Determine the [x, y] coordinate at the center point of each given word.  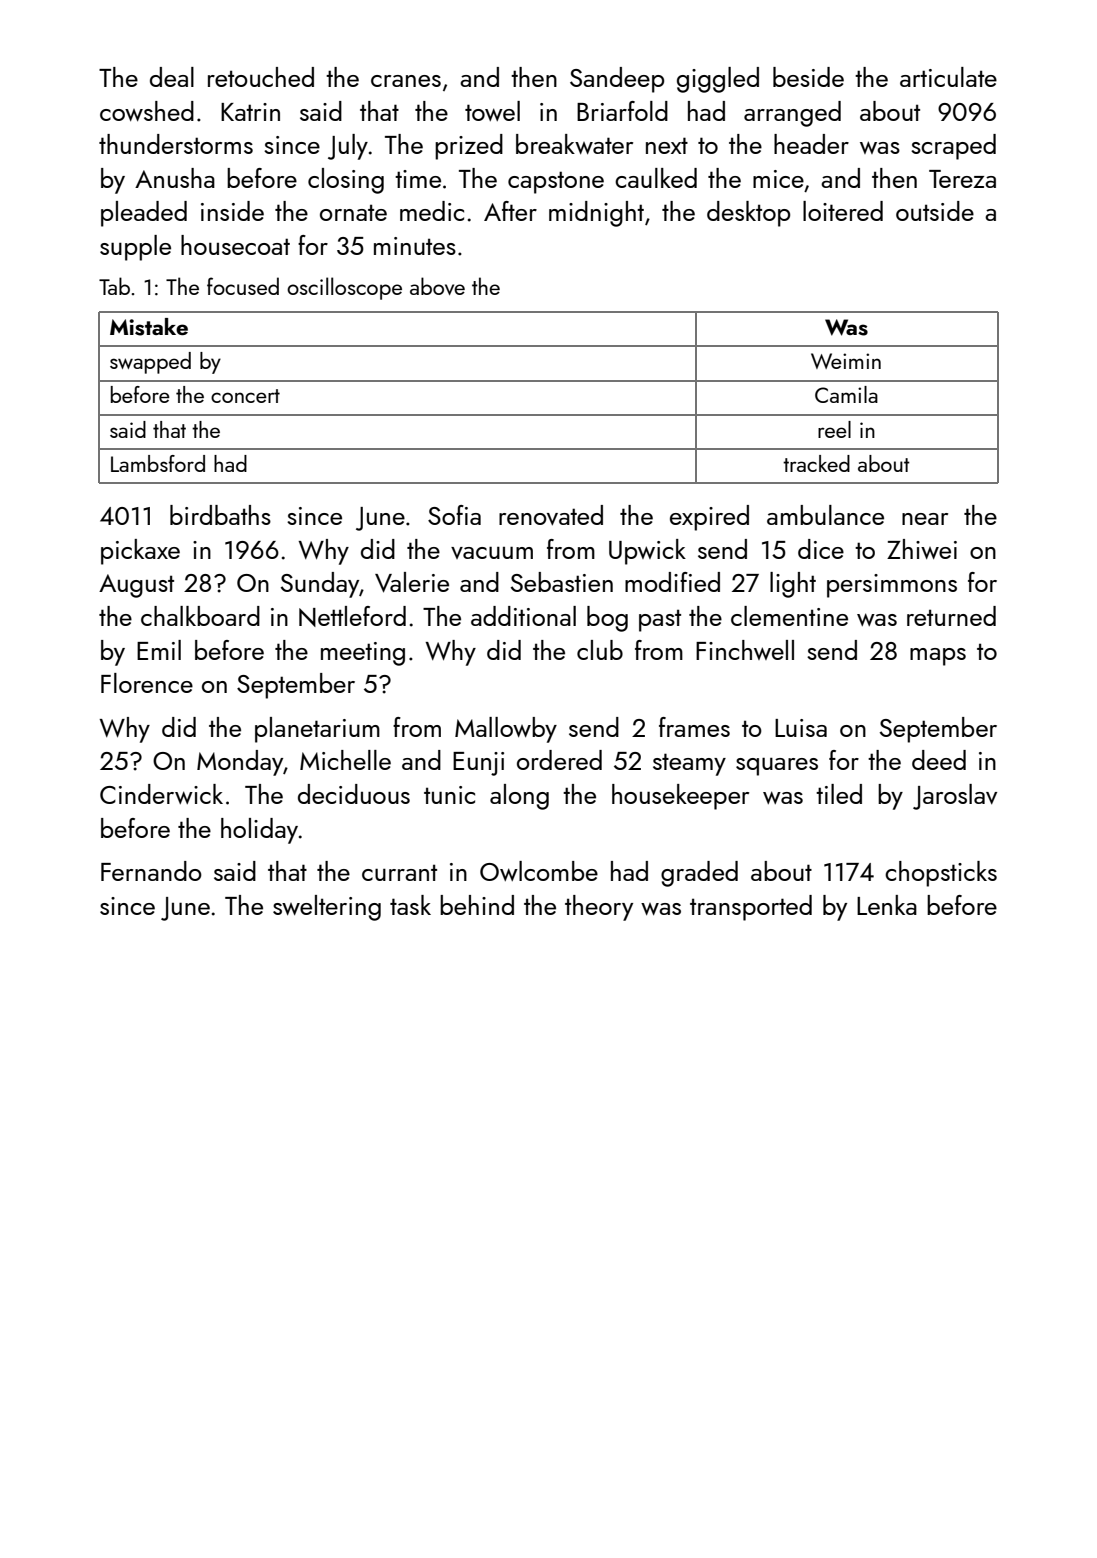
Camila [846, 394]
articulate [948, 77]
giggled [718, 80]
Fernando [151, 871]
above [437, 286]
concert [245, 396]
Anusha [175, 178]
